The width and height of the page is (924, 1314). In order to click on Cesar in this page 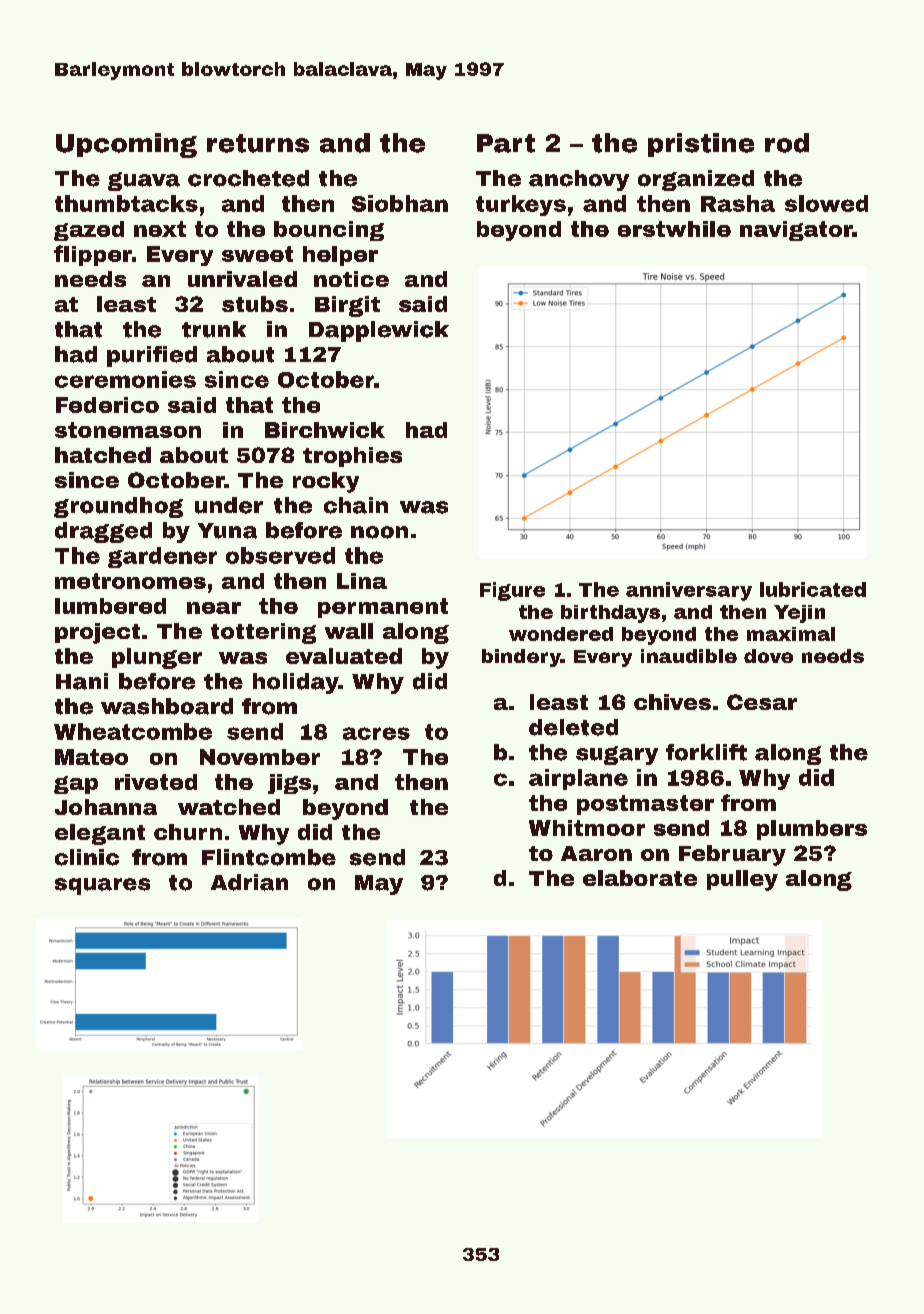, I will do `click(762, 702)`.
